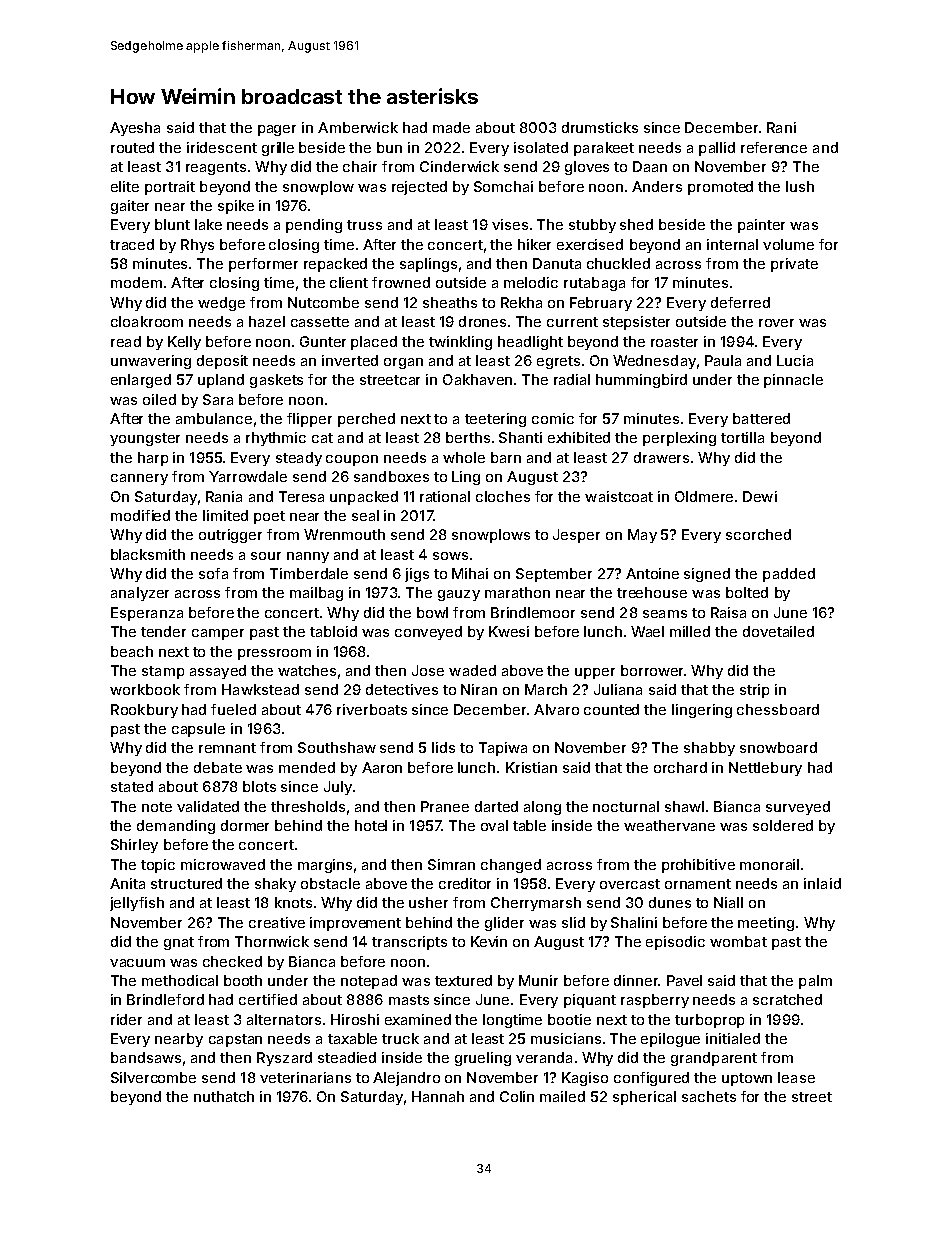 The height and width of the image is (1233, 952). Describe the element at coordinates (789, 575) in the image. I see `padded` at that location.
